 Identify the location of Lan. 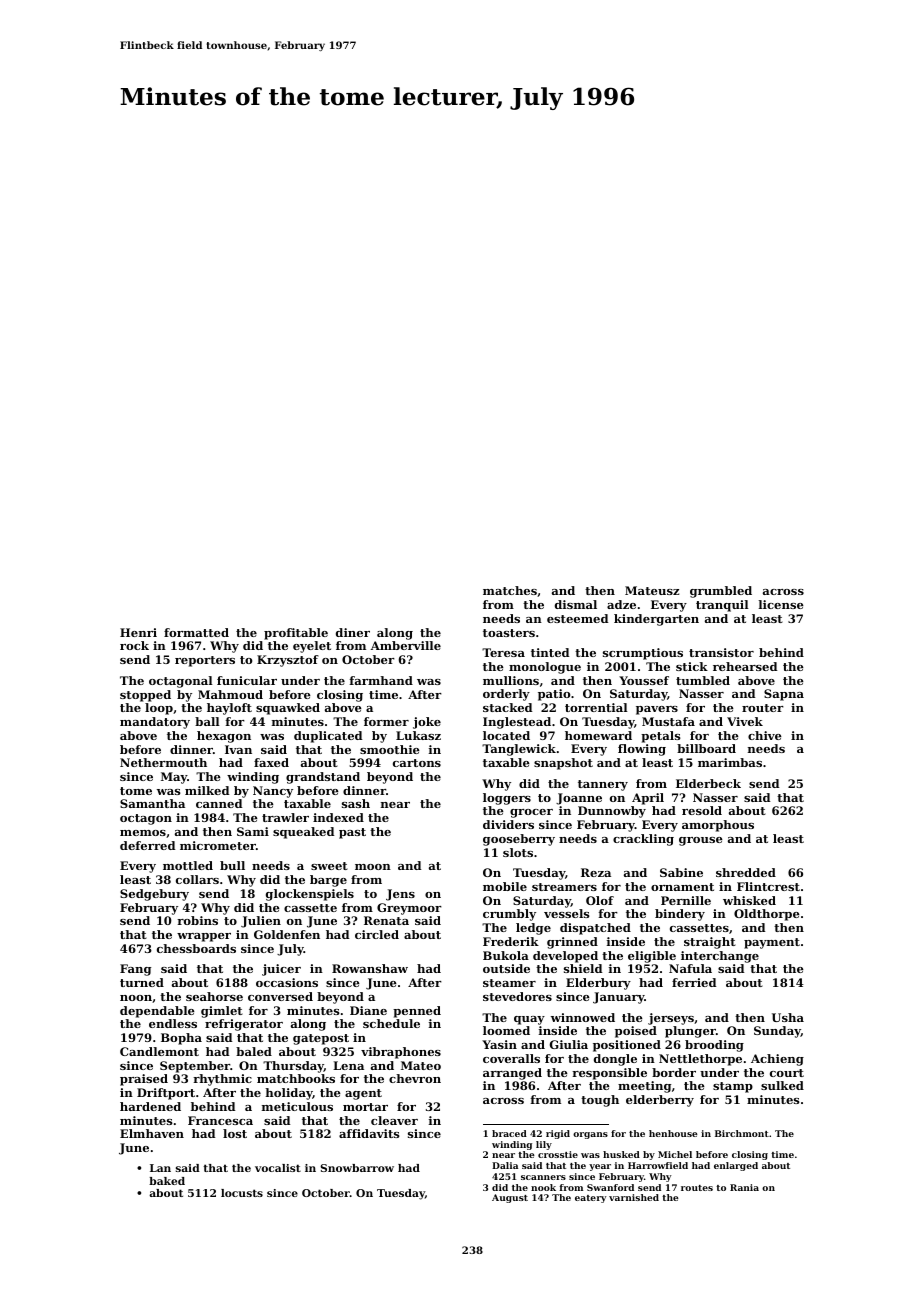
(160, 1168).
